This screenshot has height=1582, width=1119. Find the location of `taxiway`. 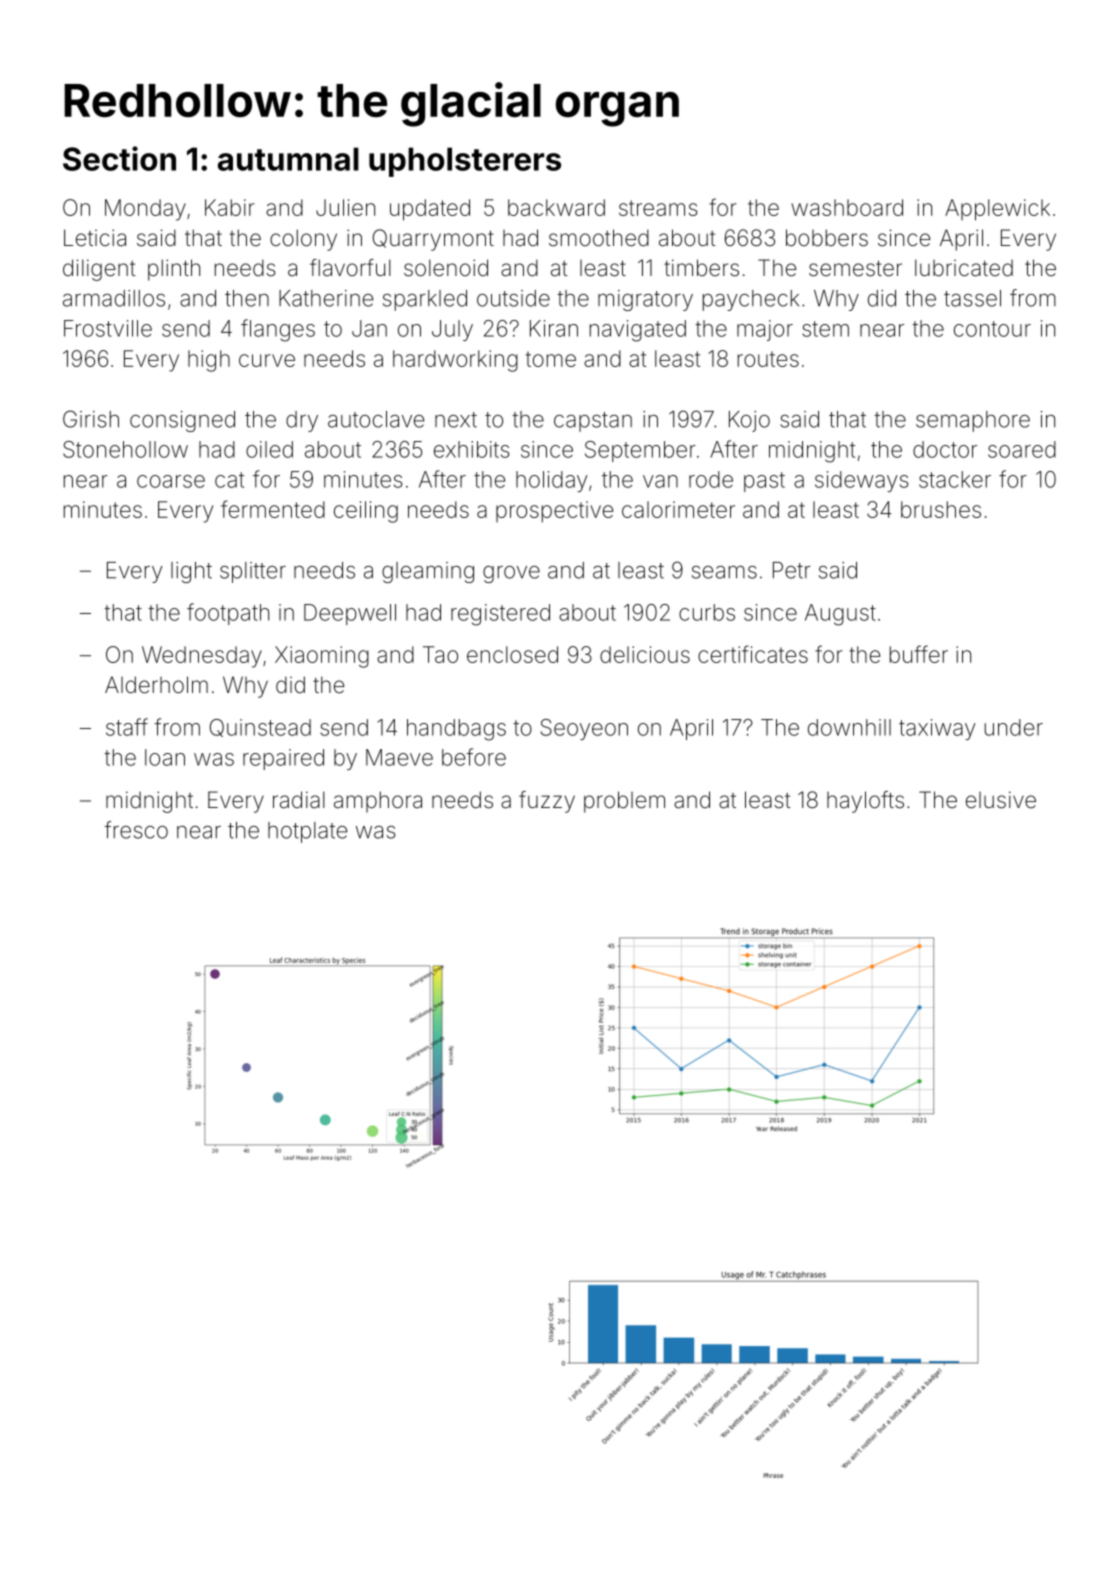

taxiway is located at coordinates (937, 729).
